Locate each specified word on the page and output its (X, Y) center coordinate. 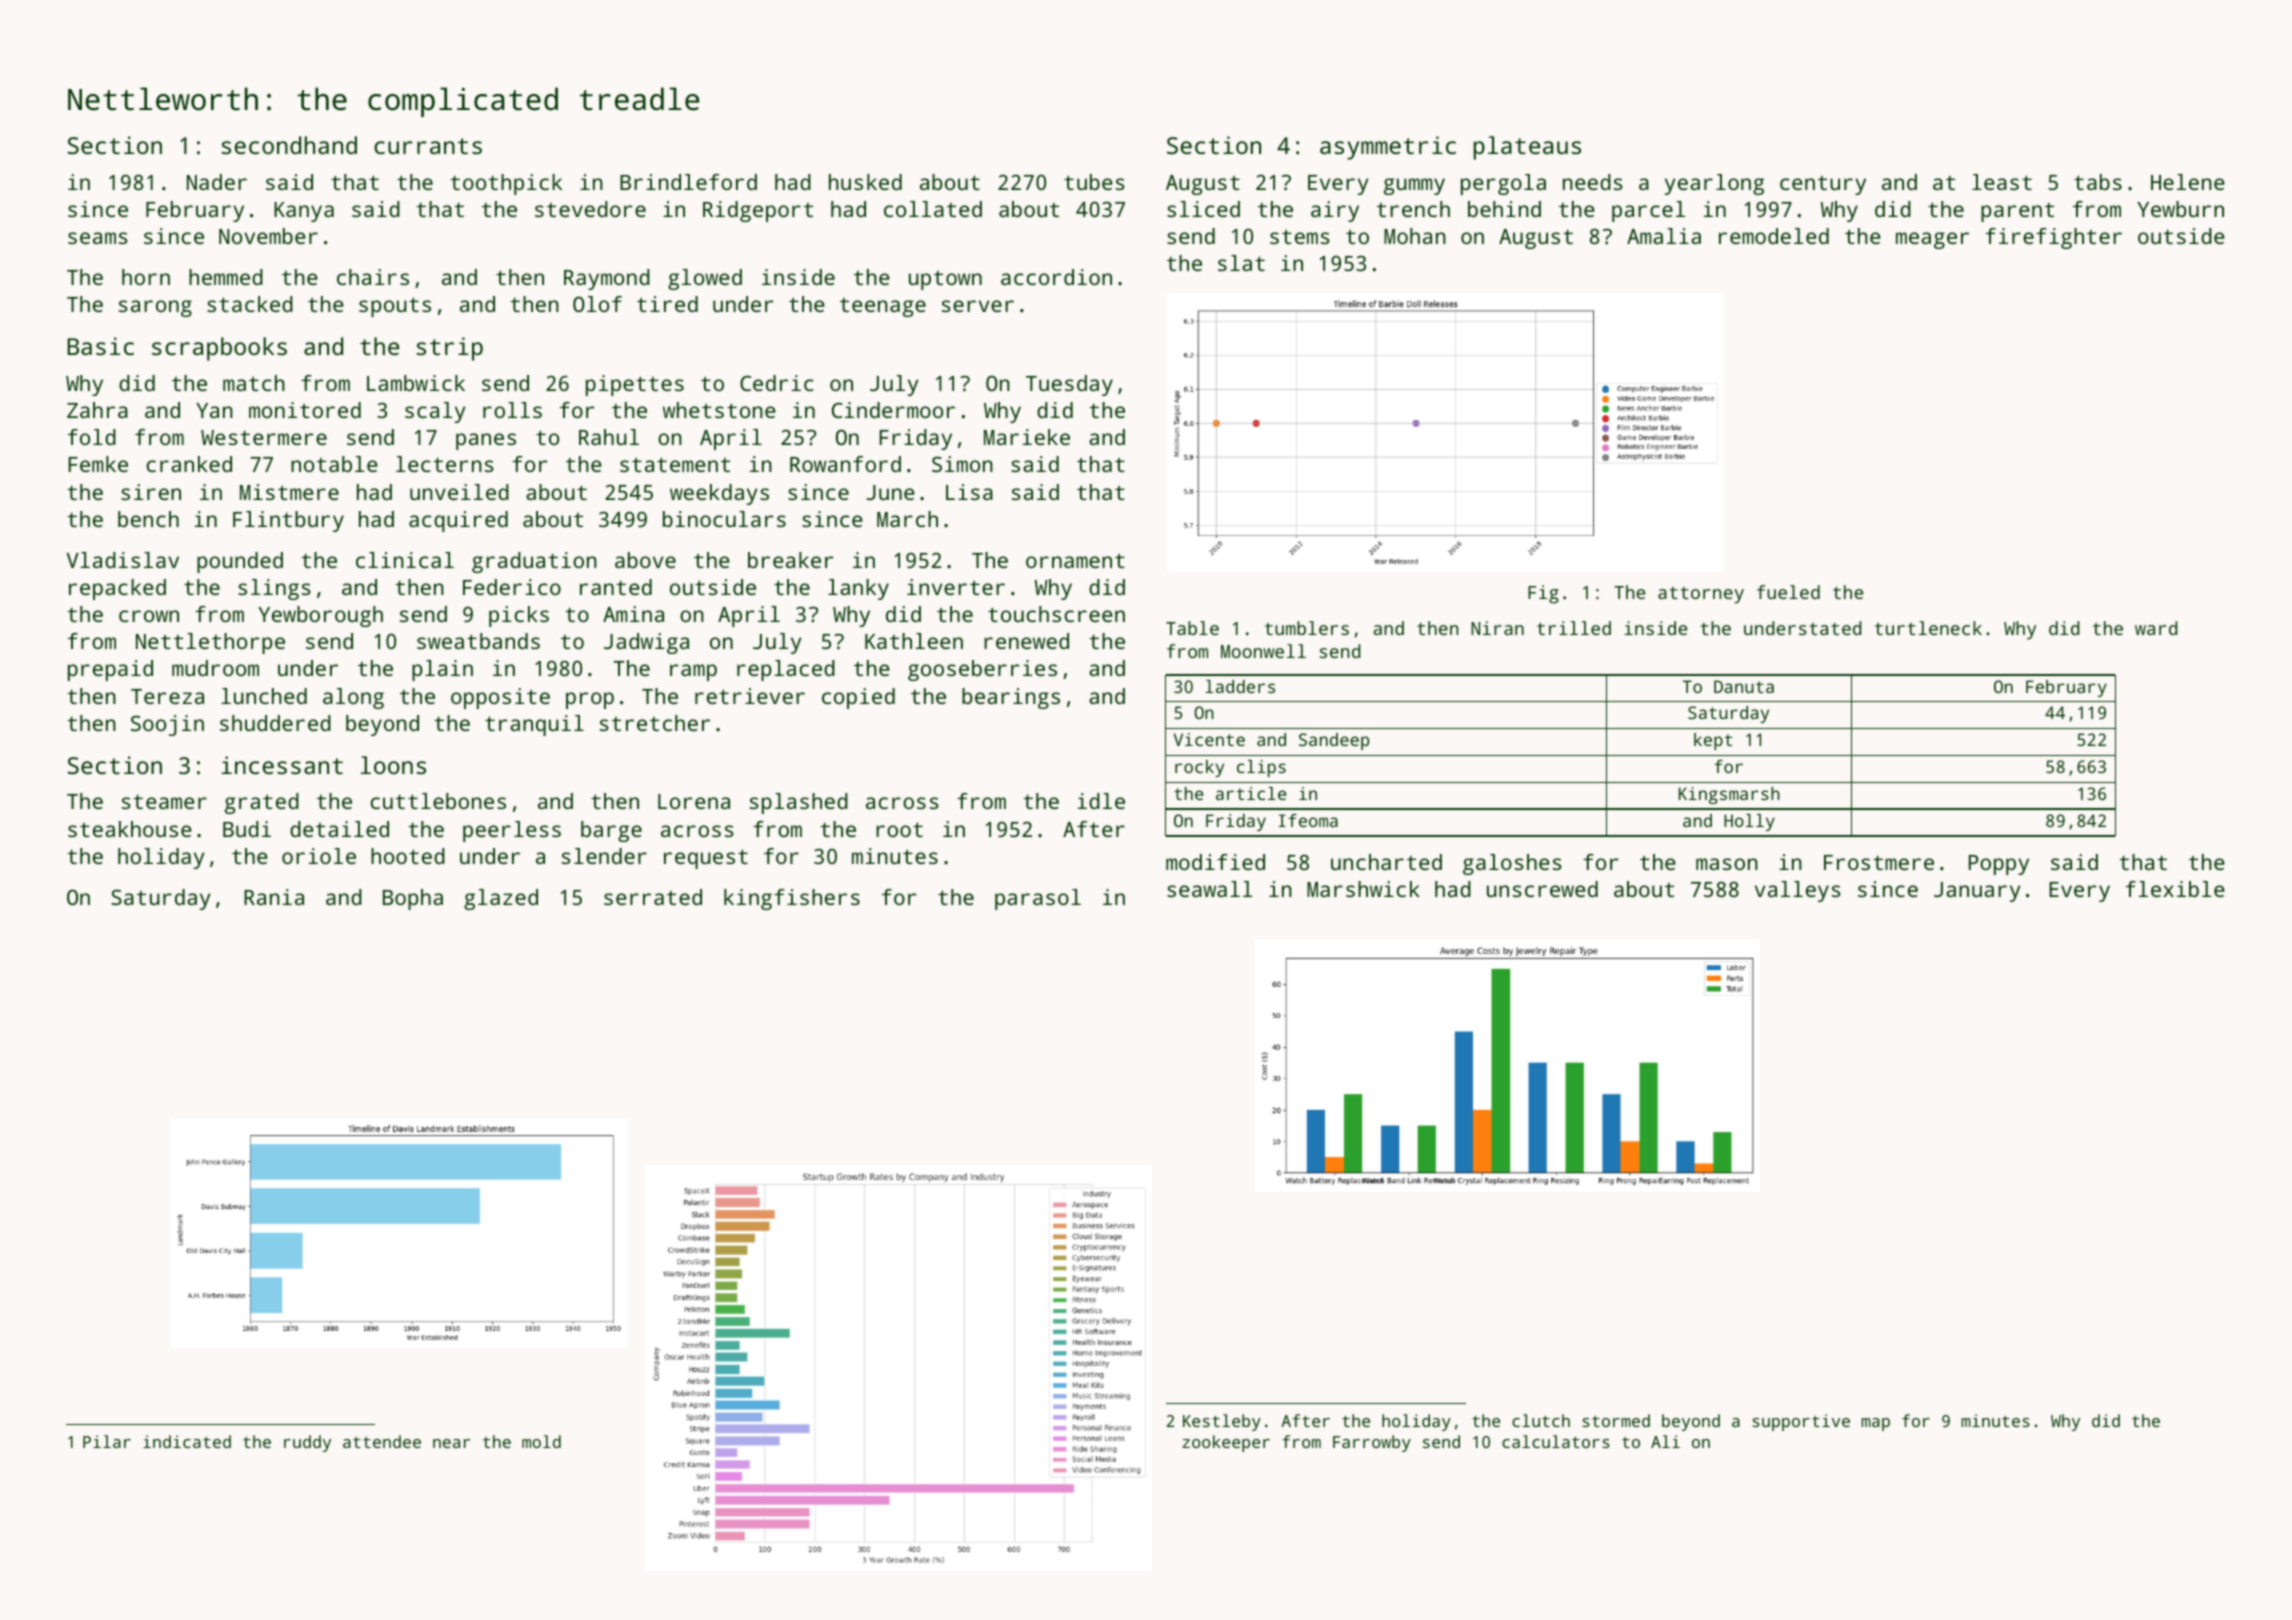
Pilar (107, 1441)
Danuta (1744, 686)
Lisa (969, 492)
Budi (247, 829)
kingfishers (792, 899)
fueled (1788, 592)
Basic (101, 346)
